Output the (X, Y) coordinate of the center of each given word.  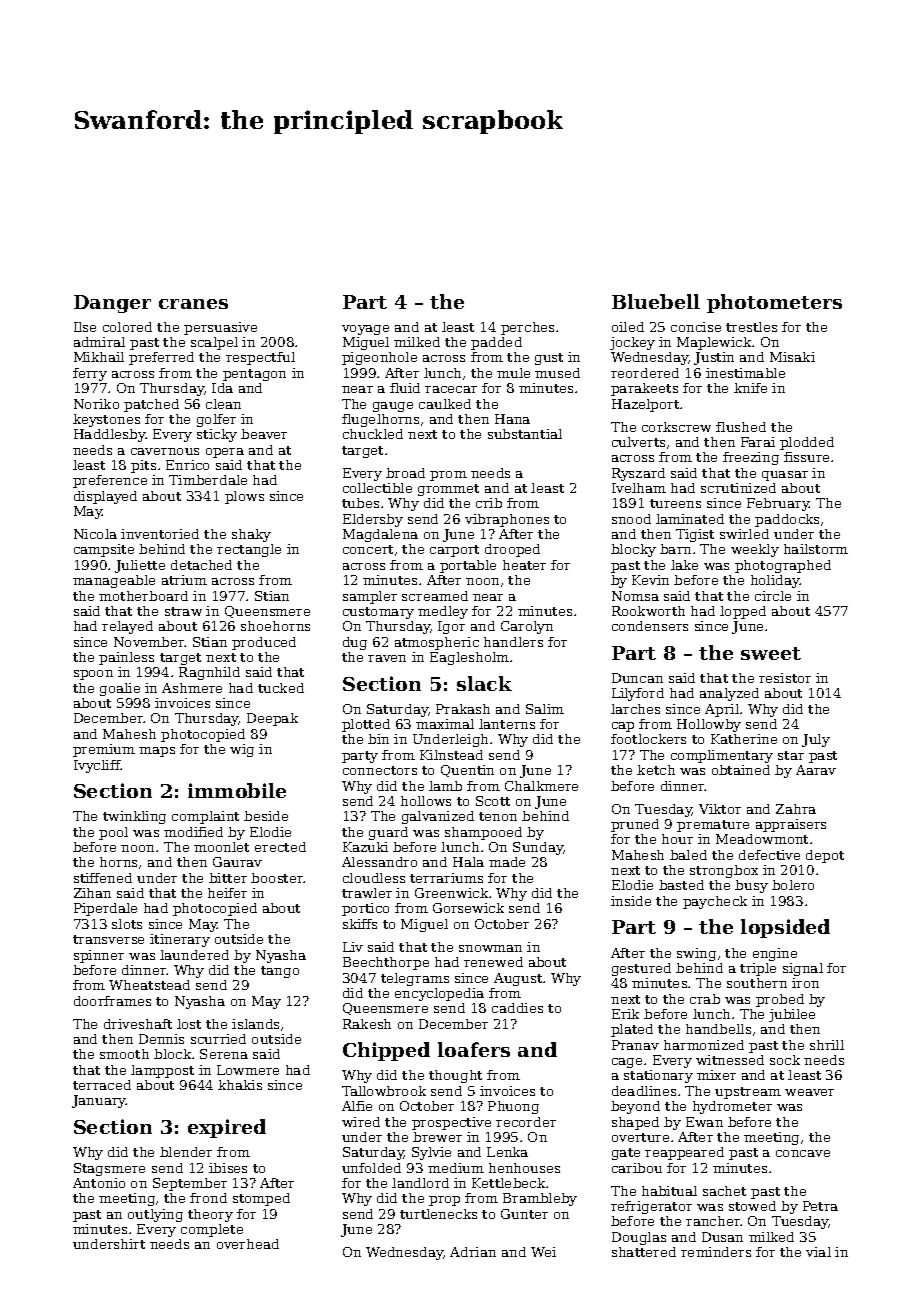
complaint (205, 817)
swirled (744, 534)
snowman (490, 948)
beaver (264, 434)
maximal (445, 724)
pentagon (254, 375)
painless (126, 658)
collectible (377, 488)
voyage (365, 330)
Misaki (792, 357)
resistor (785, 678)
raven (387, 658)
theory (210, 1215)
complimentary (722, 756)
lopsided (785, 928)
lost (189, 1024)
